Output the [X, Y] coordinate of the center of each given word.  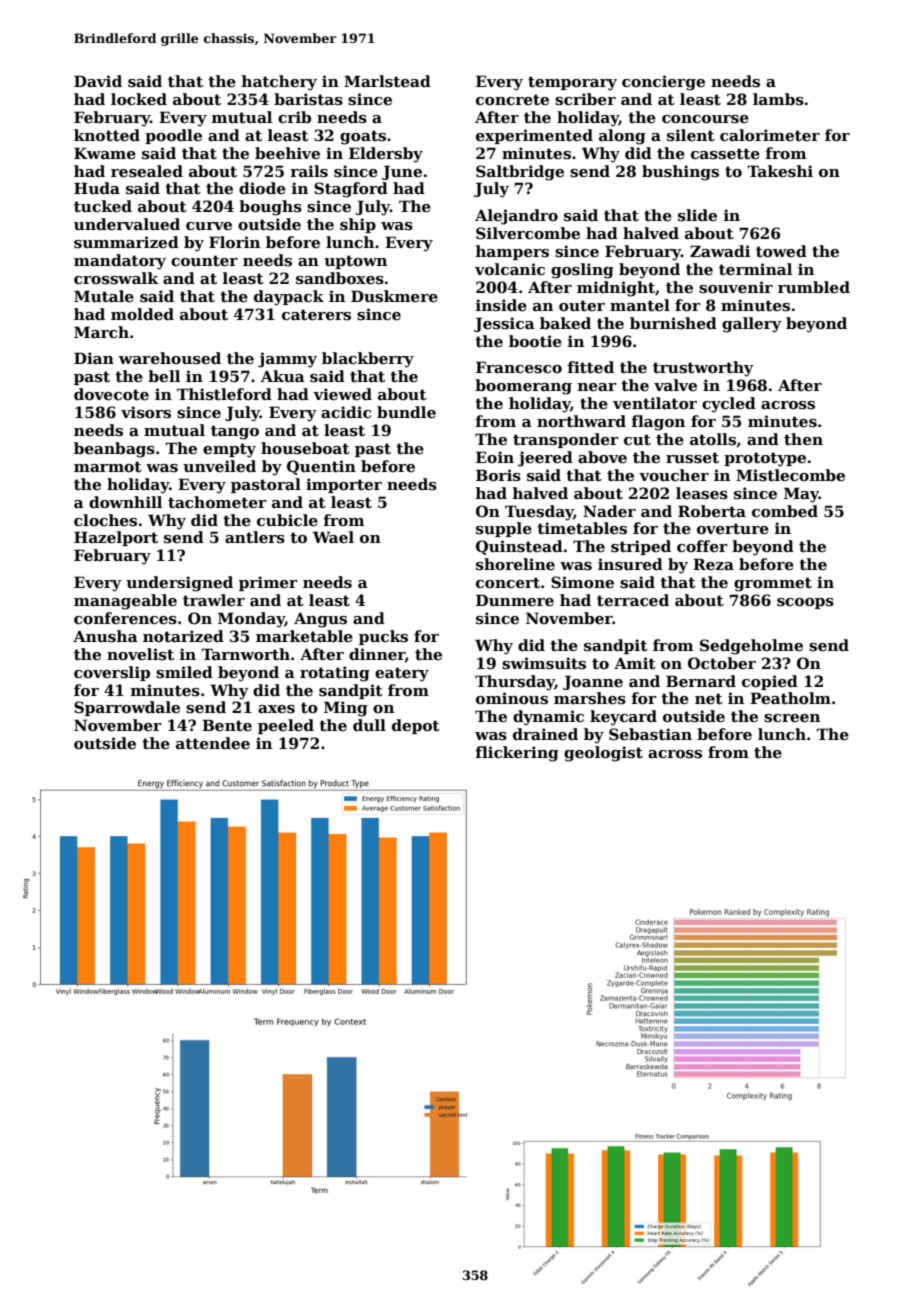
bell [164, 376]
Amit [635, 663]
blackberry [368, 360]
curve [209, 226]
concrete [512, 99]
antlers [255, 537]
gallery [752, 325]
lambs [778, 99]
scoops [805, 603]
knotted [107, 135]
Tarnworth [245, 654]
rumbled [814, 287]
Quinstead [519, 547]
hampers [512, 252]
